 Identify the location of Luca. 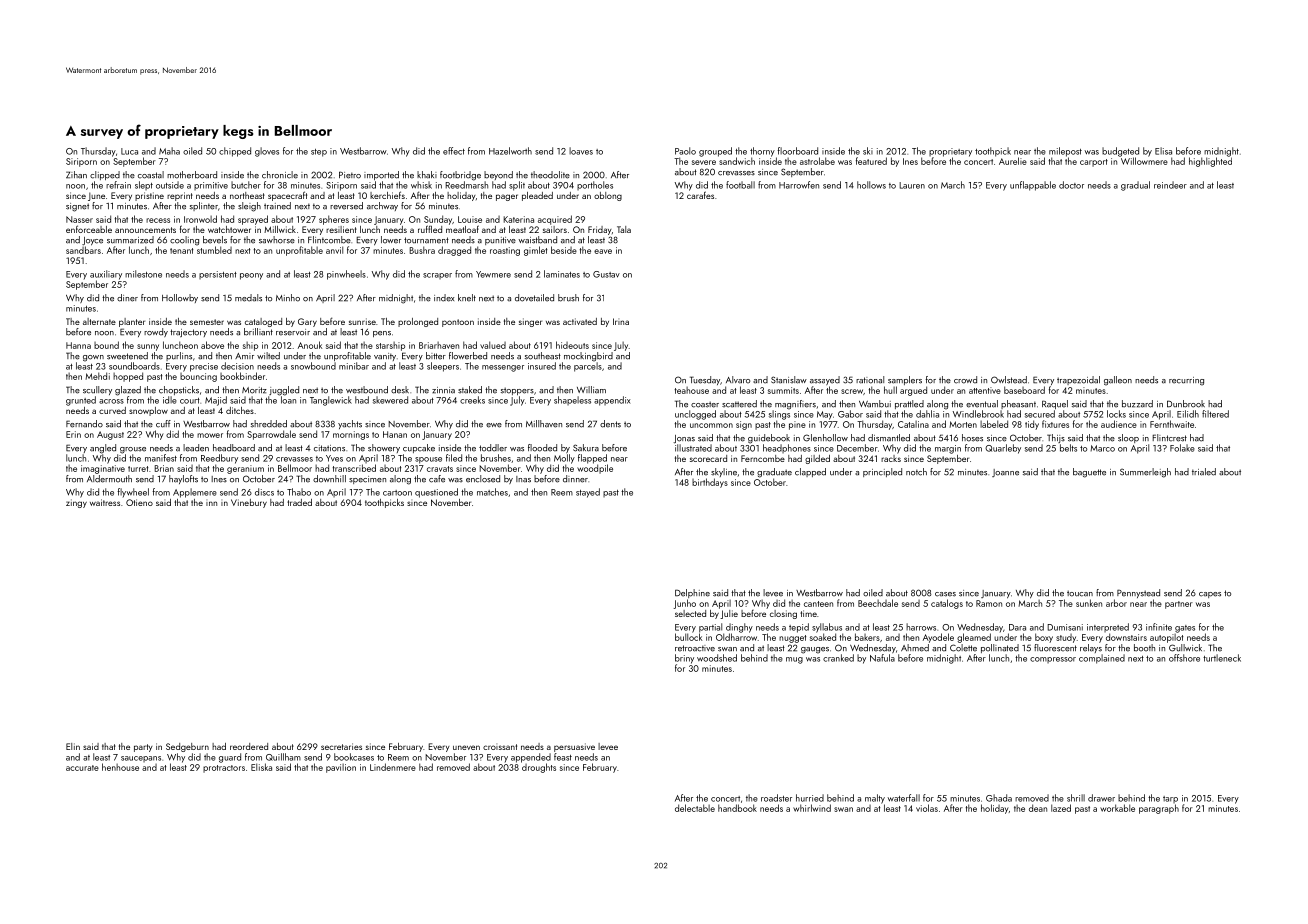
(129, 151).
